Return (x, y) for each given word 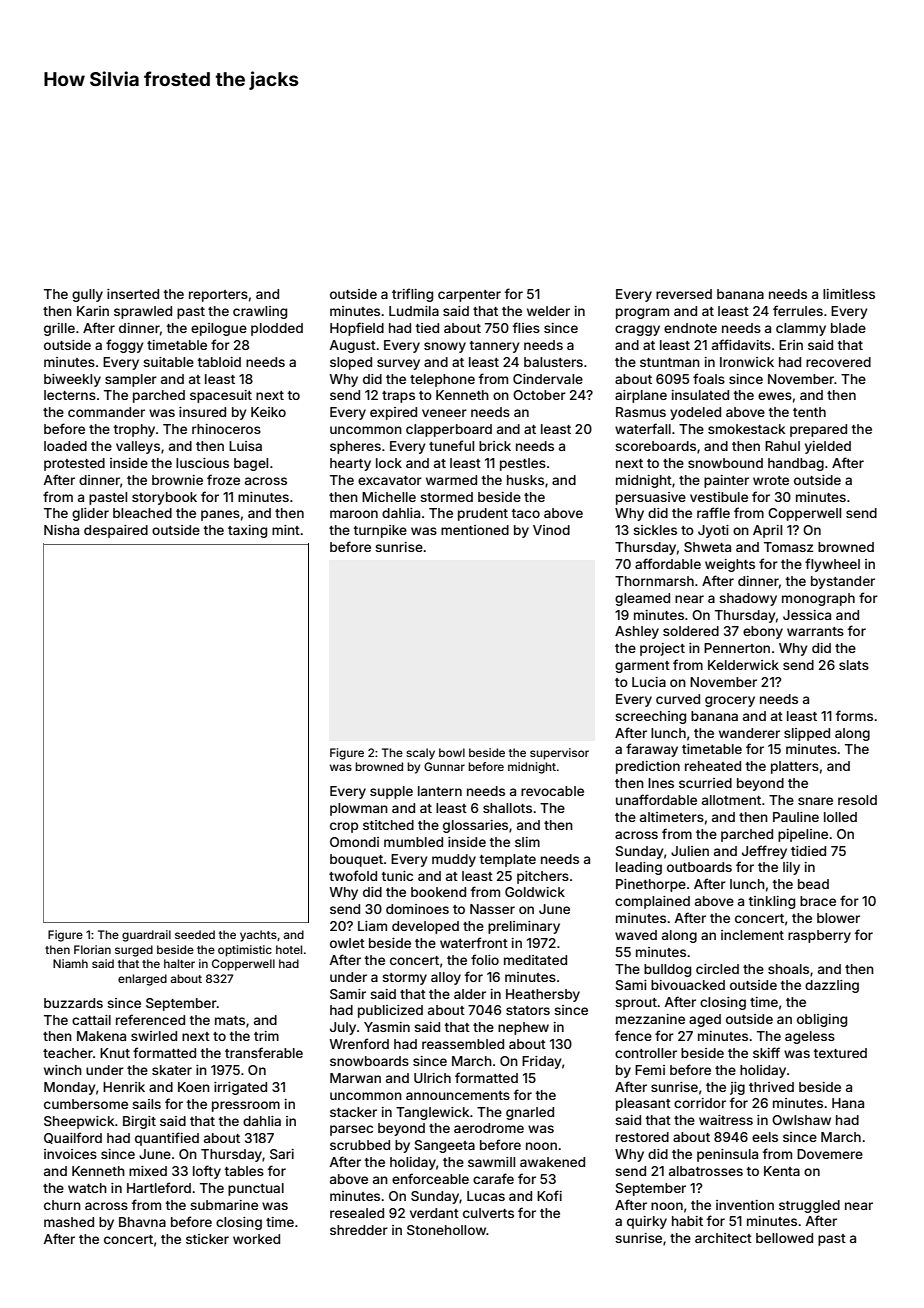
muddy (454, 860)
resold (857, 800)
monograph (818, 599)
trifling (412, 295)
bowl (452, 752)
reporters (218, 296)
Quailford (73, 1138)
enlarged (142, 980)
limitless (849, 294)
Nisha (61, 530)
